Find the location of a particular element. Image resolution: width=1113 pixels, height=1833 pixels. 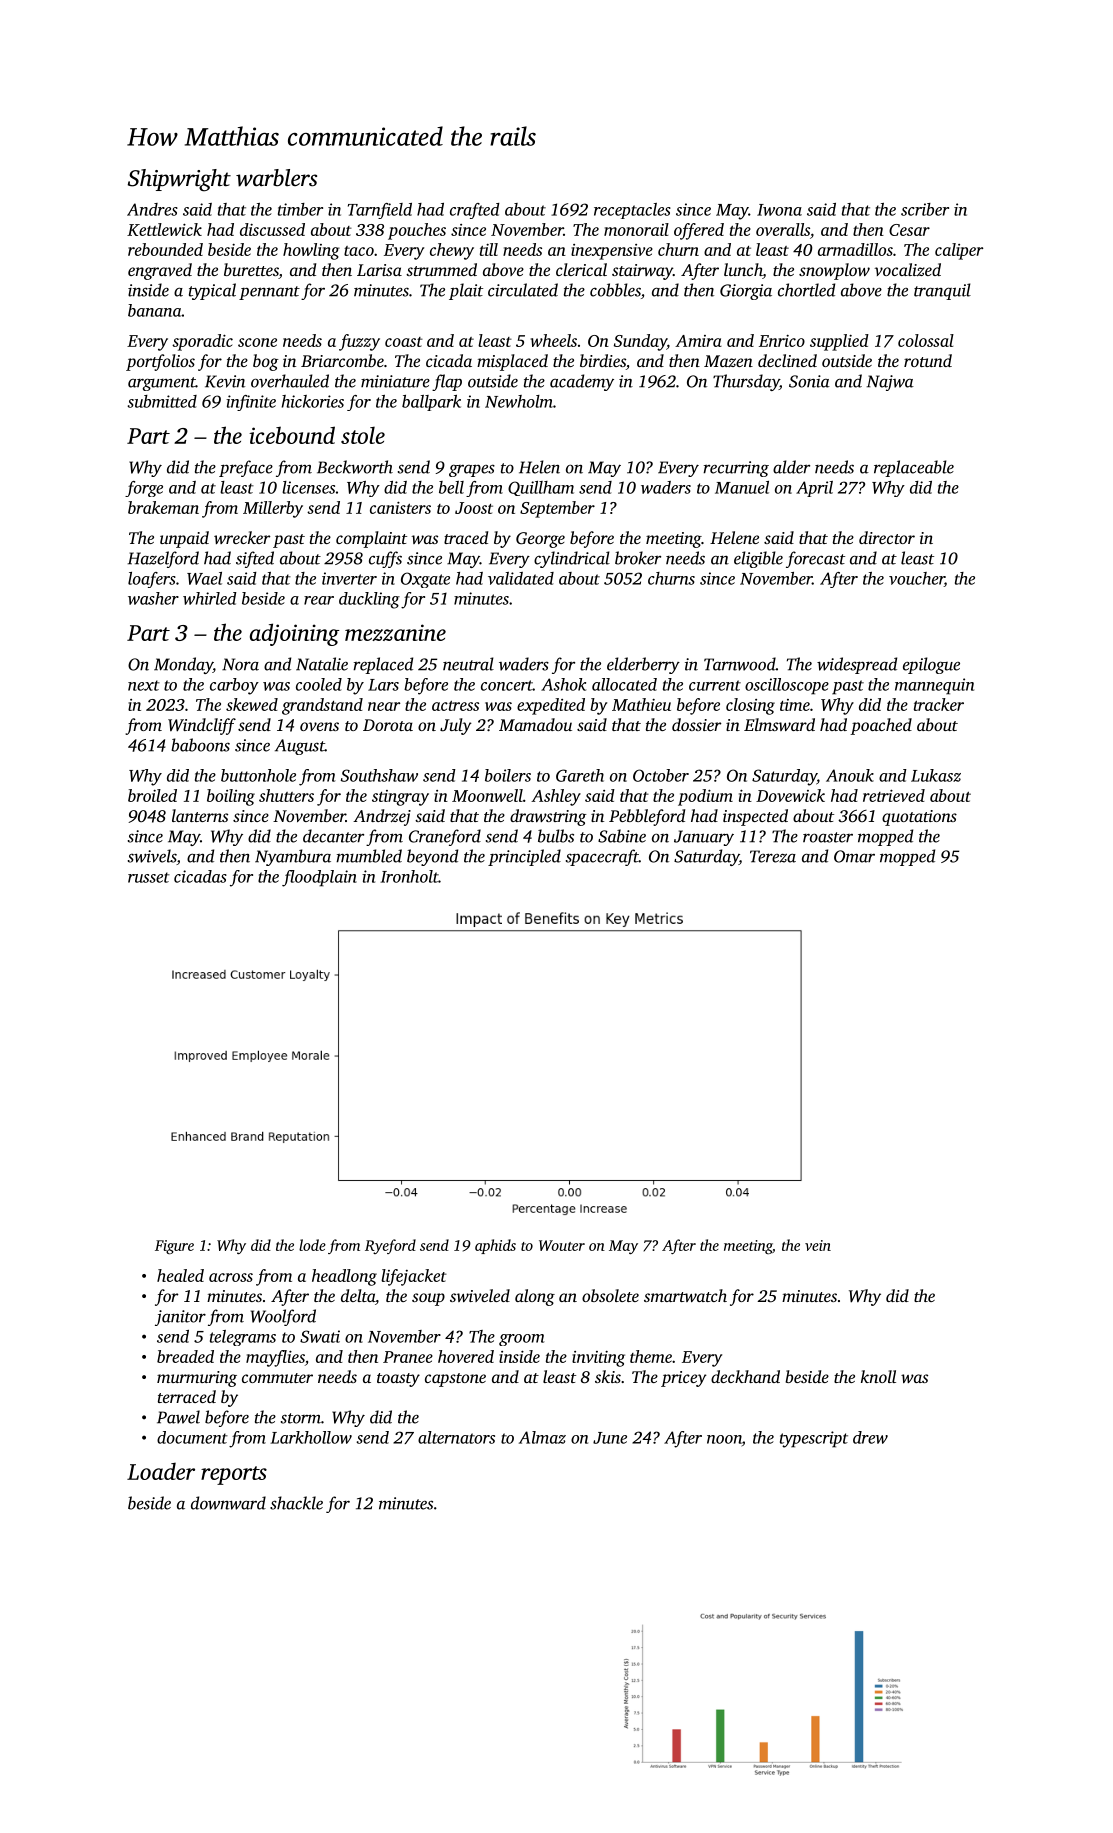

vocalized is located at coordinates (907, 269).
